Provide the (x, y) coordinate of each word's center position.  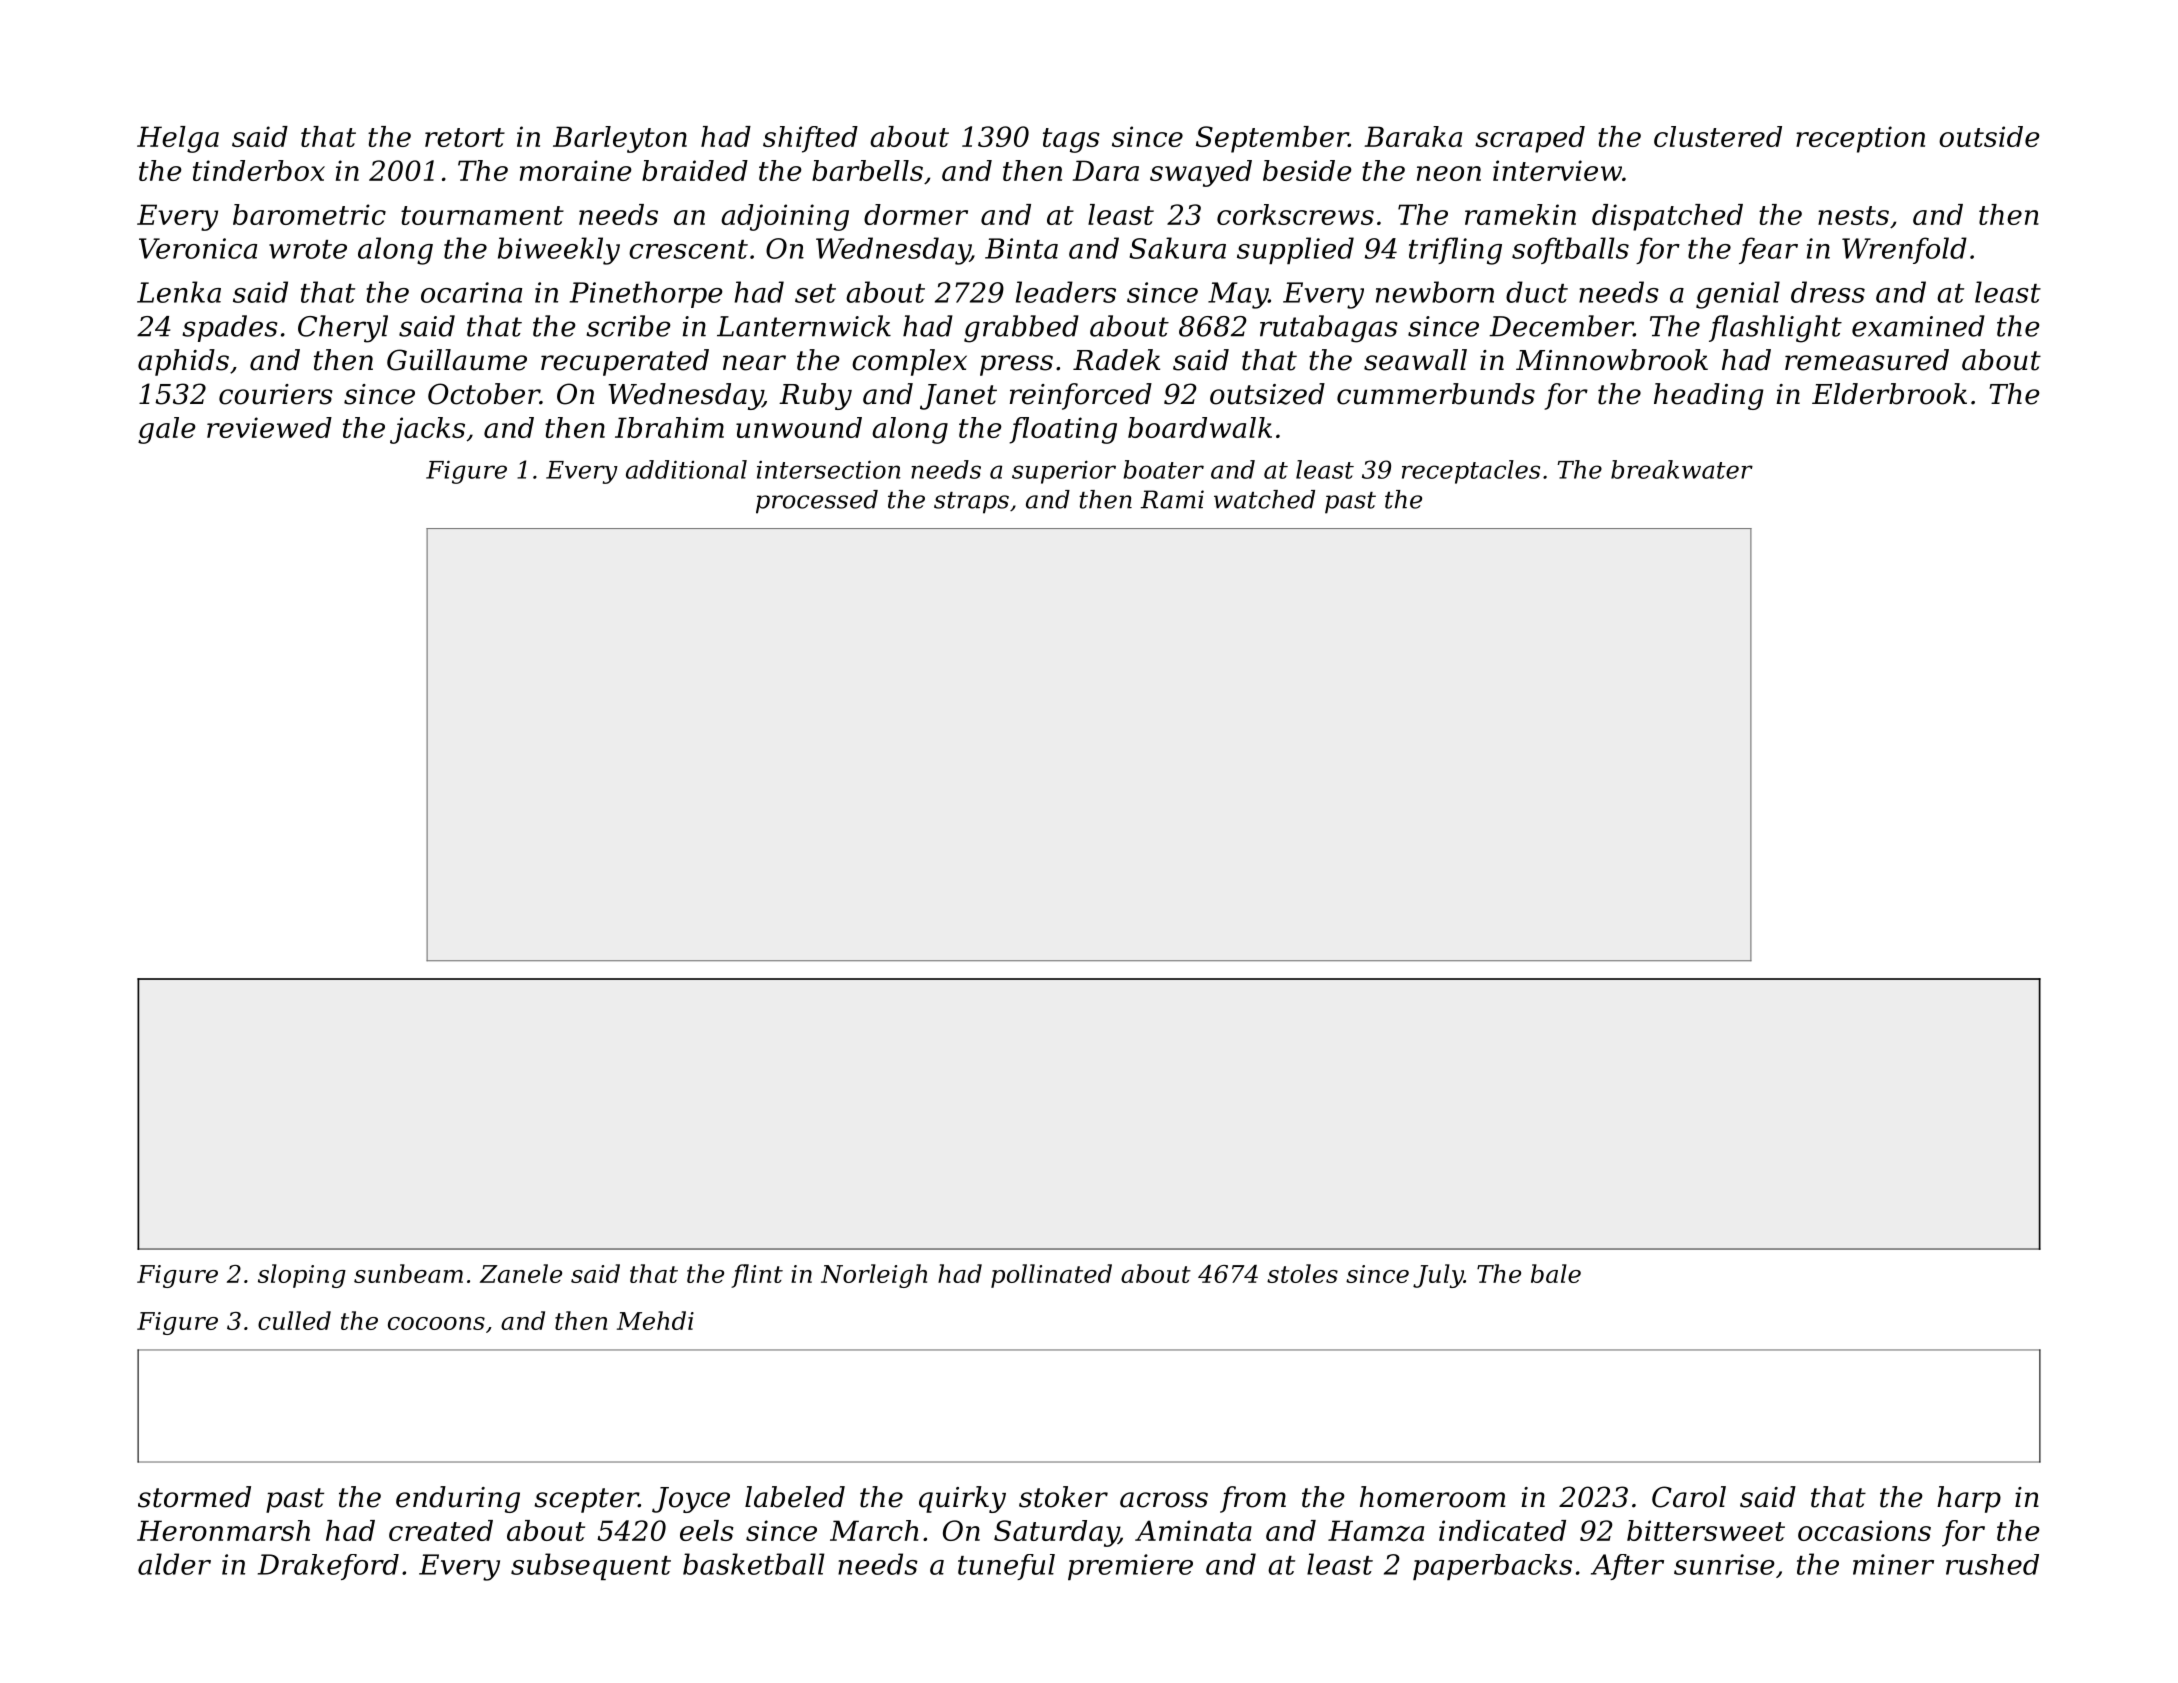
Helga (178, 139)
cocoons (436, 1323)
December (1561, 326)
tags (1071, 140)
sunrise (1724, 1564)
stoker (1063, 1497)
